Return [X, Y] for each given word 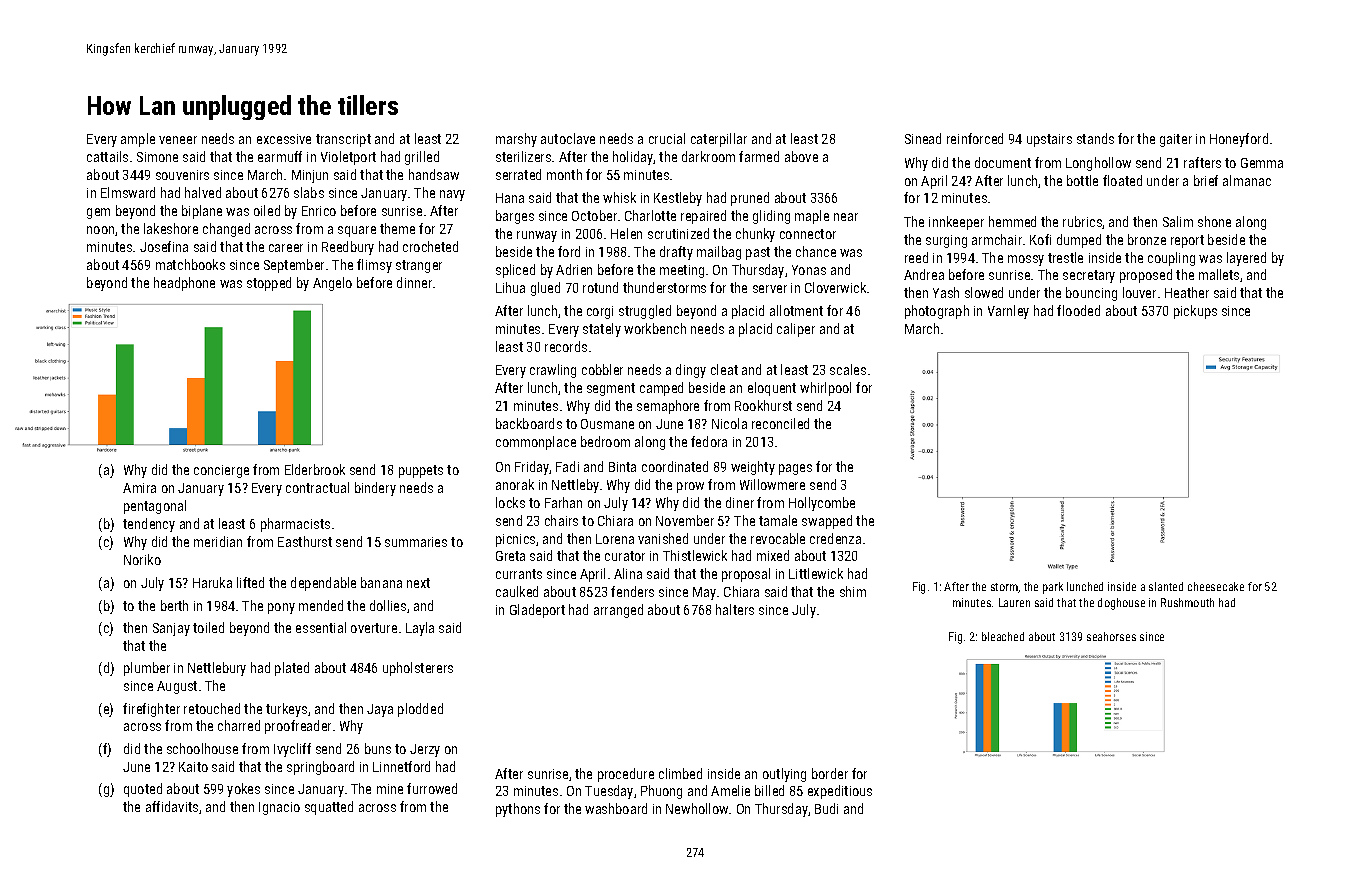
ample [138, 140]
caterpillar [719, 140]
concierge [221, 471]
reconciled [780, 423]
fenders [632, 591]
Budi [826, 808]
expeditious [840, 792]
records [566, 346]
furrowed [432, 788]
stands [1095, 138]
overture [374, 628]
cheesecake [1216, 586]
